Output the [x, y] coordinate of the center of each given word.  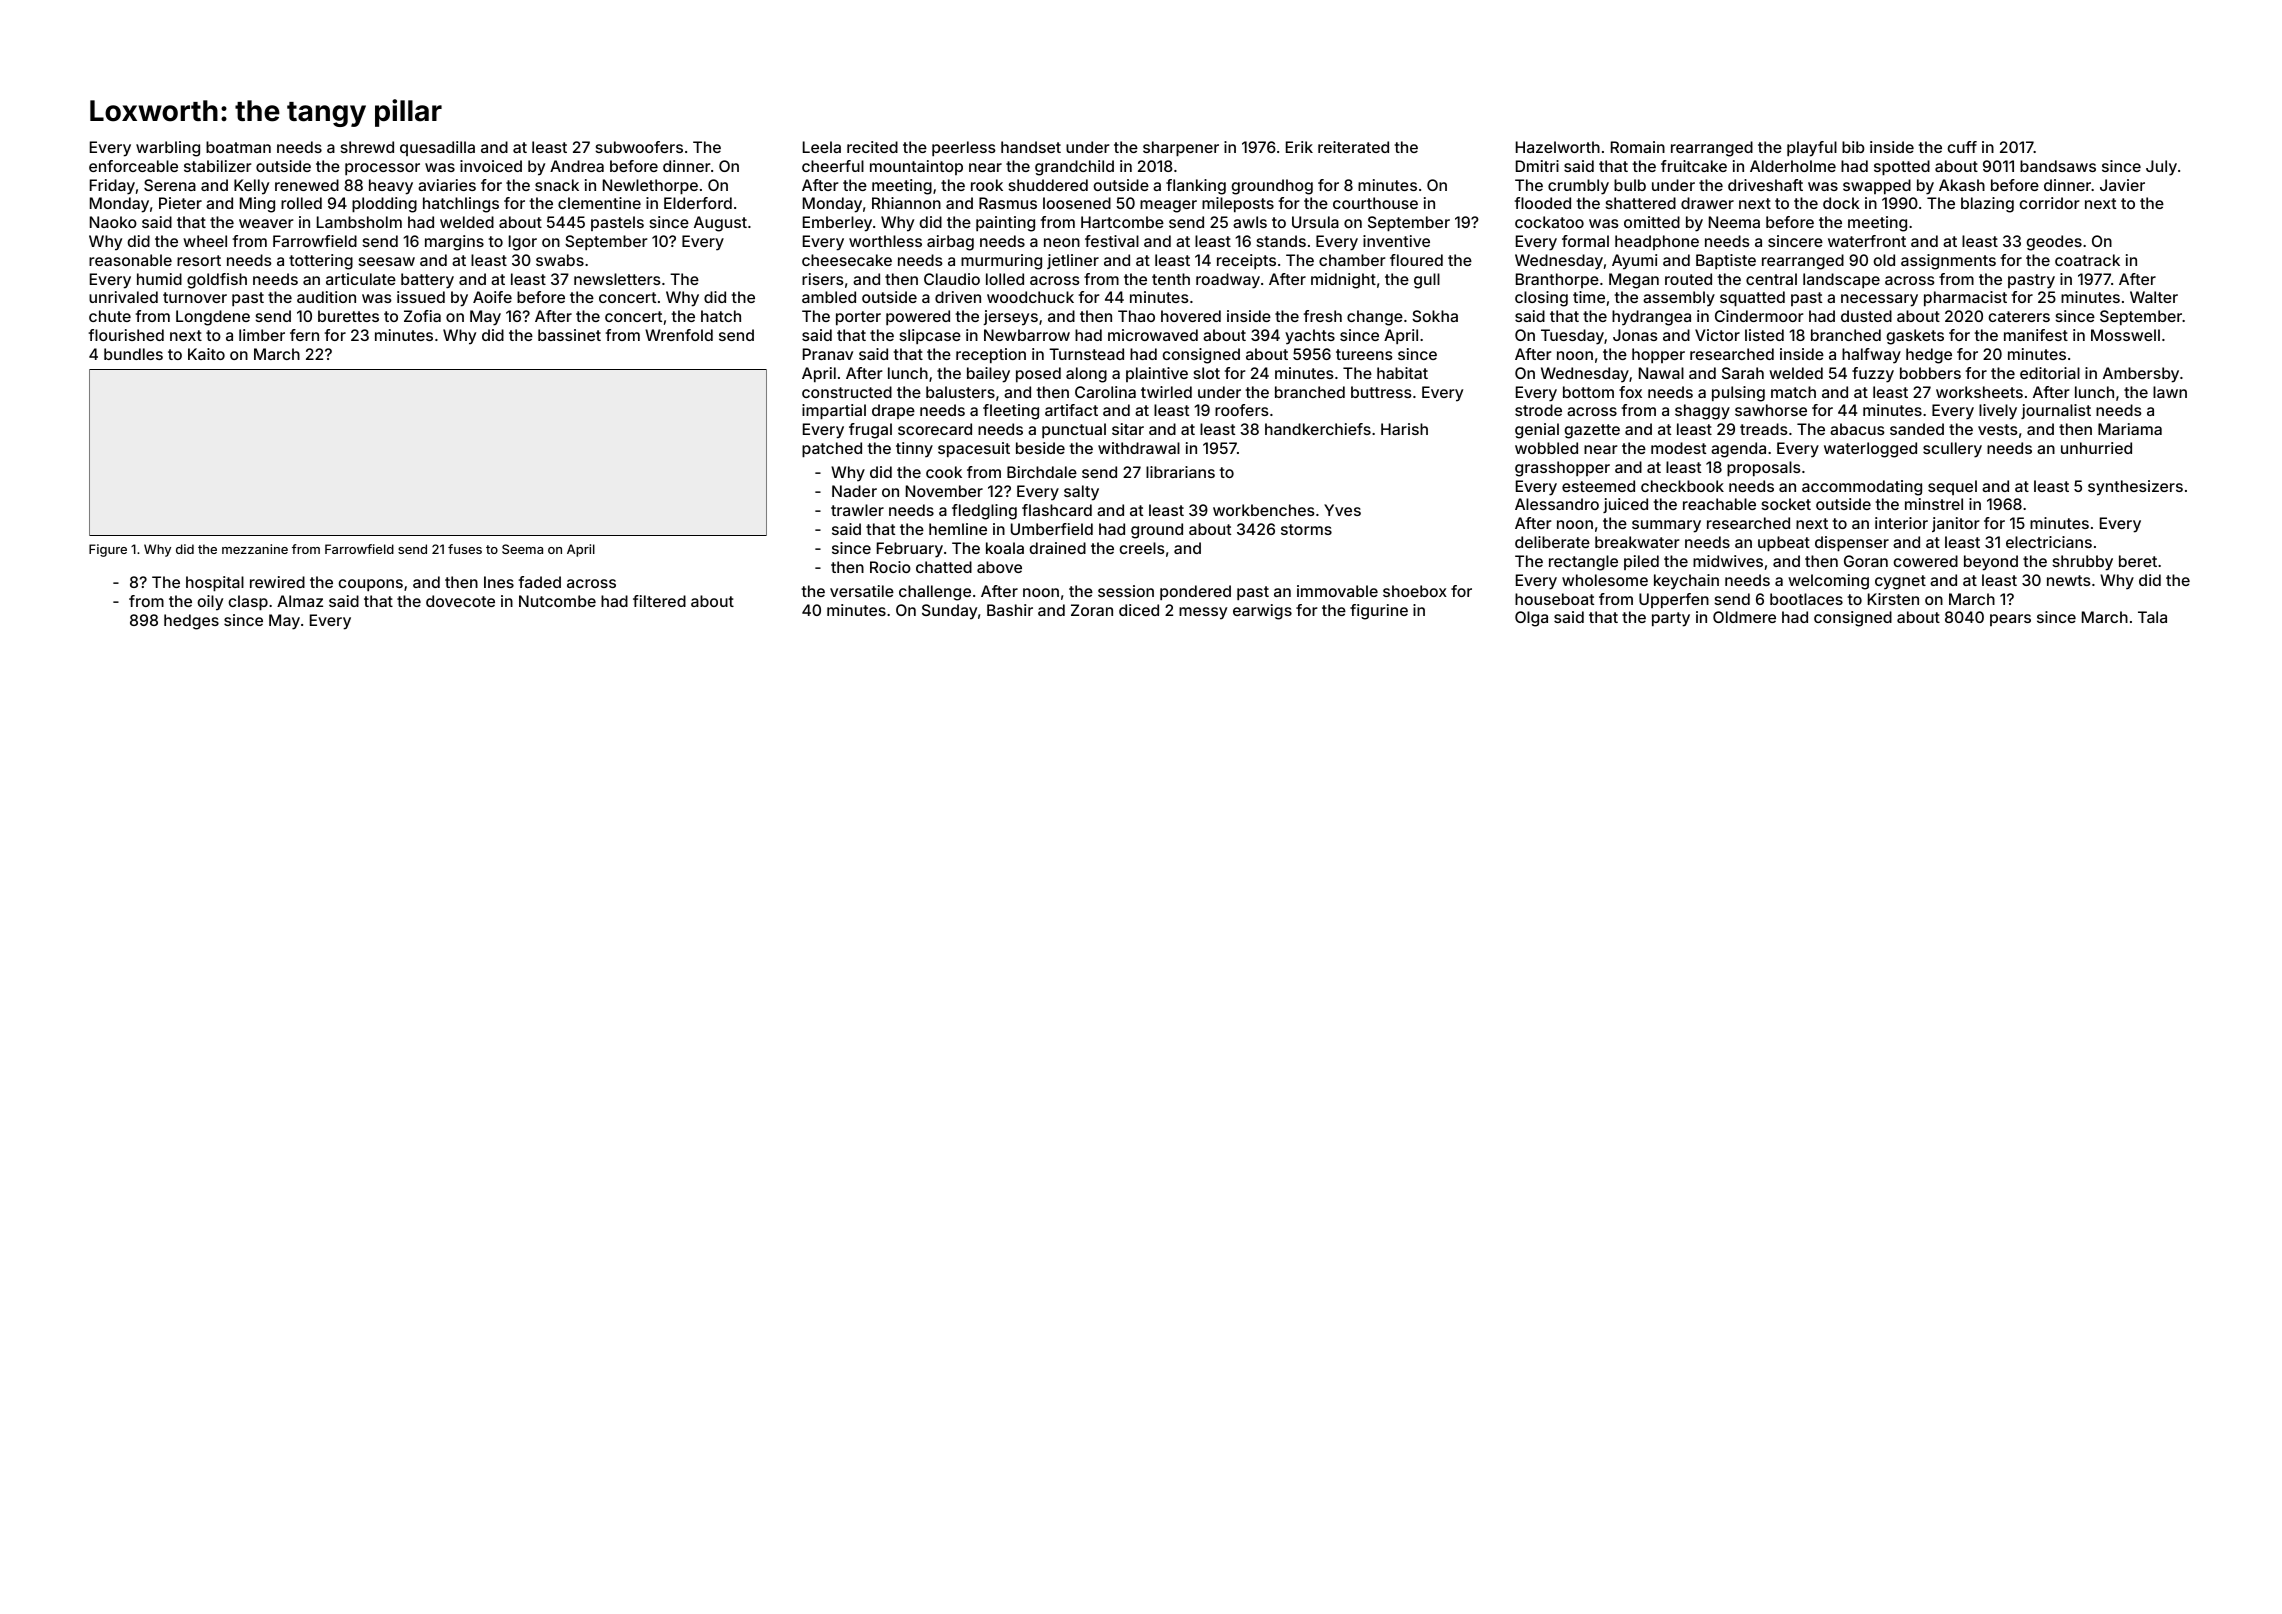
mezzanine [255, 549]
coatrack [2087, 260]
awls [1250, 222]
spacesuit [974, 449]
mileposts [1238, 204]
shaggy [1702, 412]
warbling [168, 149]
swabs [560, 260]
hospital [215, 583]
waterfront [1867, 241]
